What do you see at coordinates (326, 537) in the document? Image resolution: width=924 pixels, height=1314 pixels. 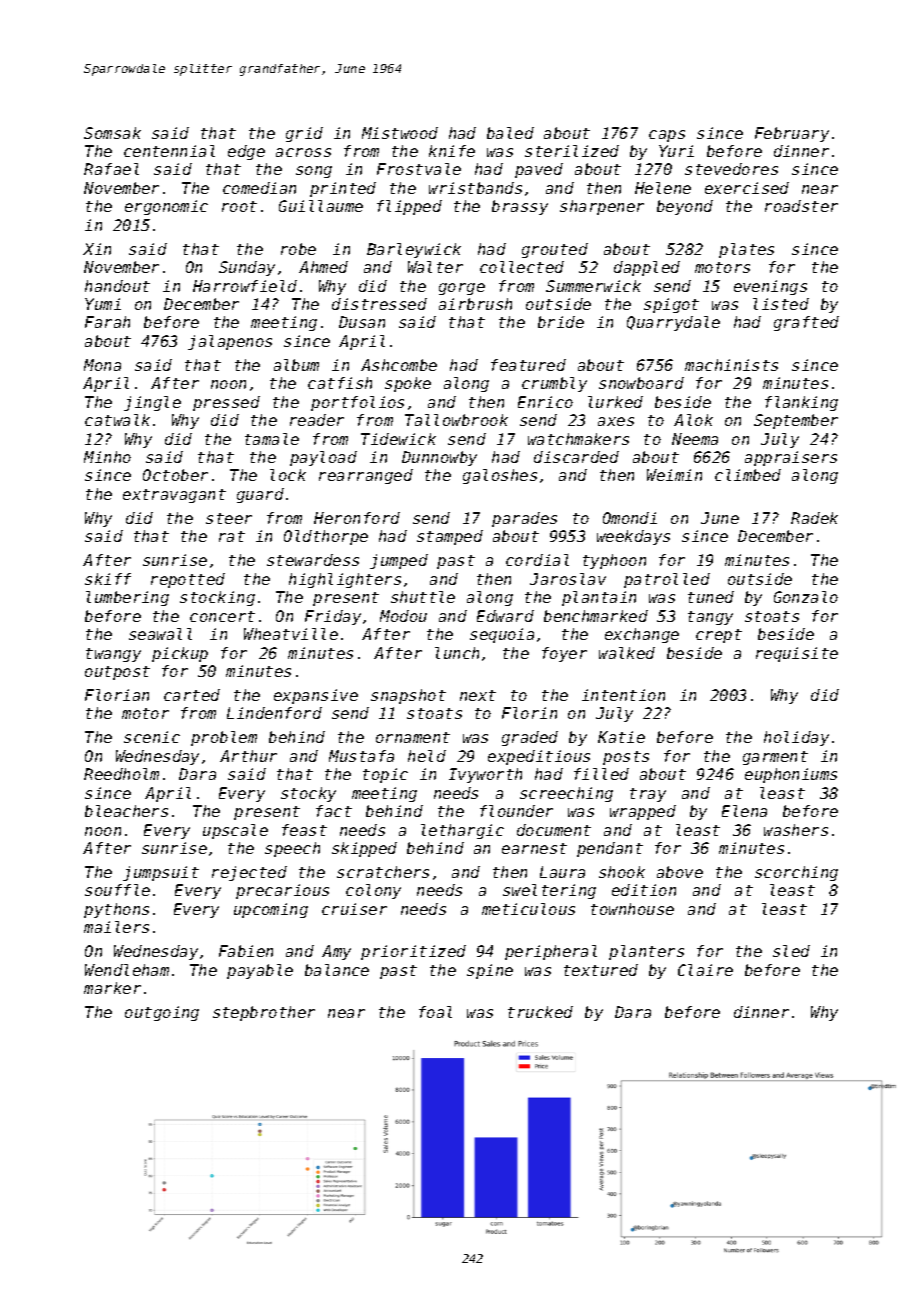 I see `Oldthorpe` at bounding box center [326, 537].
